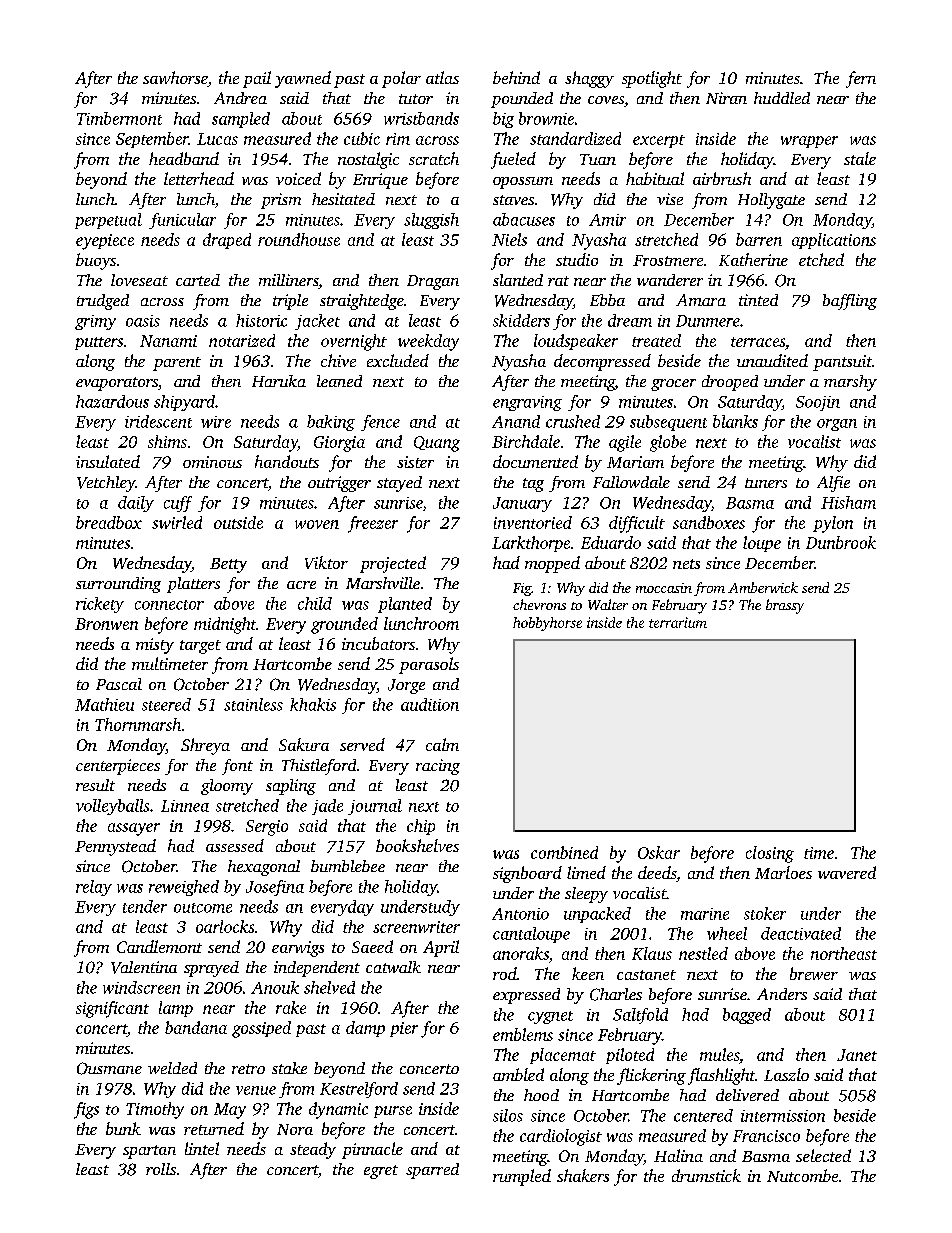 The width and height of the image is (952, 1233). Describe the element at coordinates (508, 1115) in the image. I see `silos` at that location.
